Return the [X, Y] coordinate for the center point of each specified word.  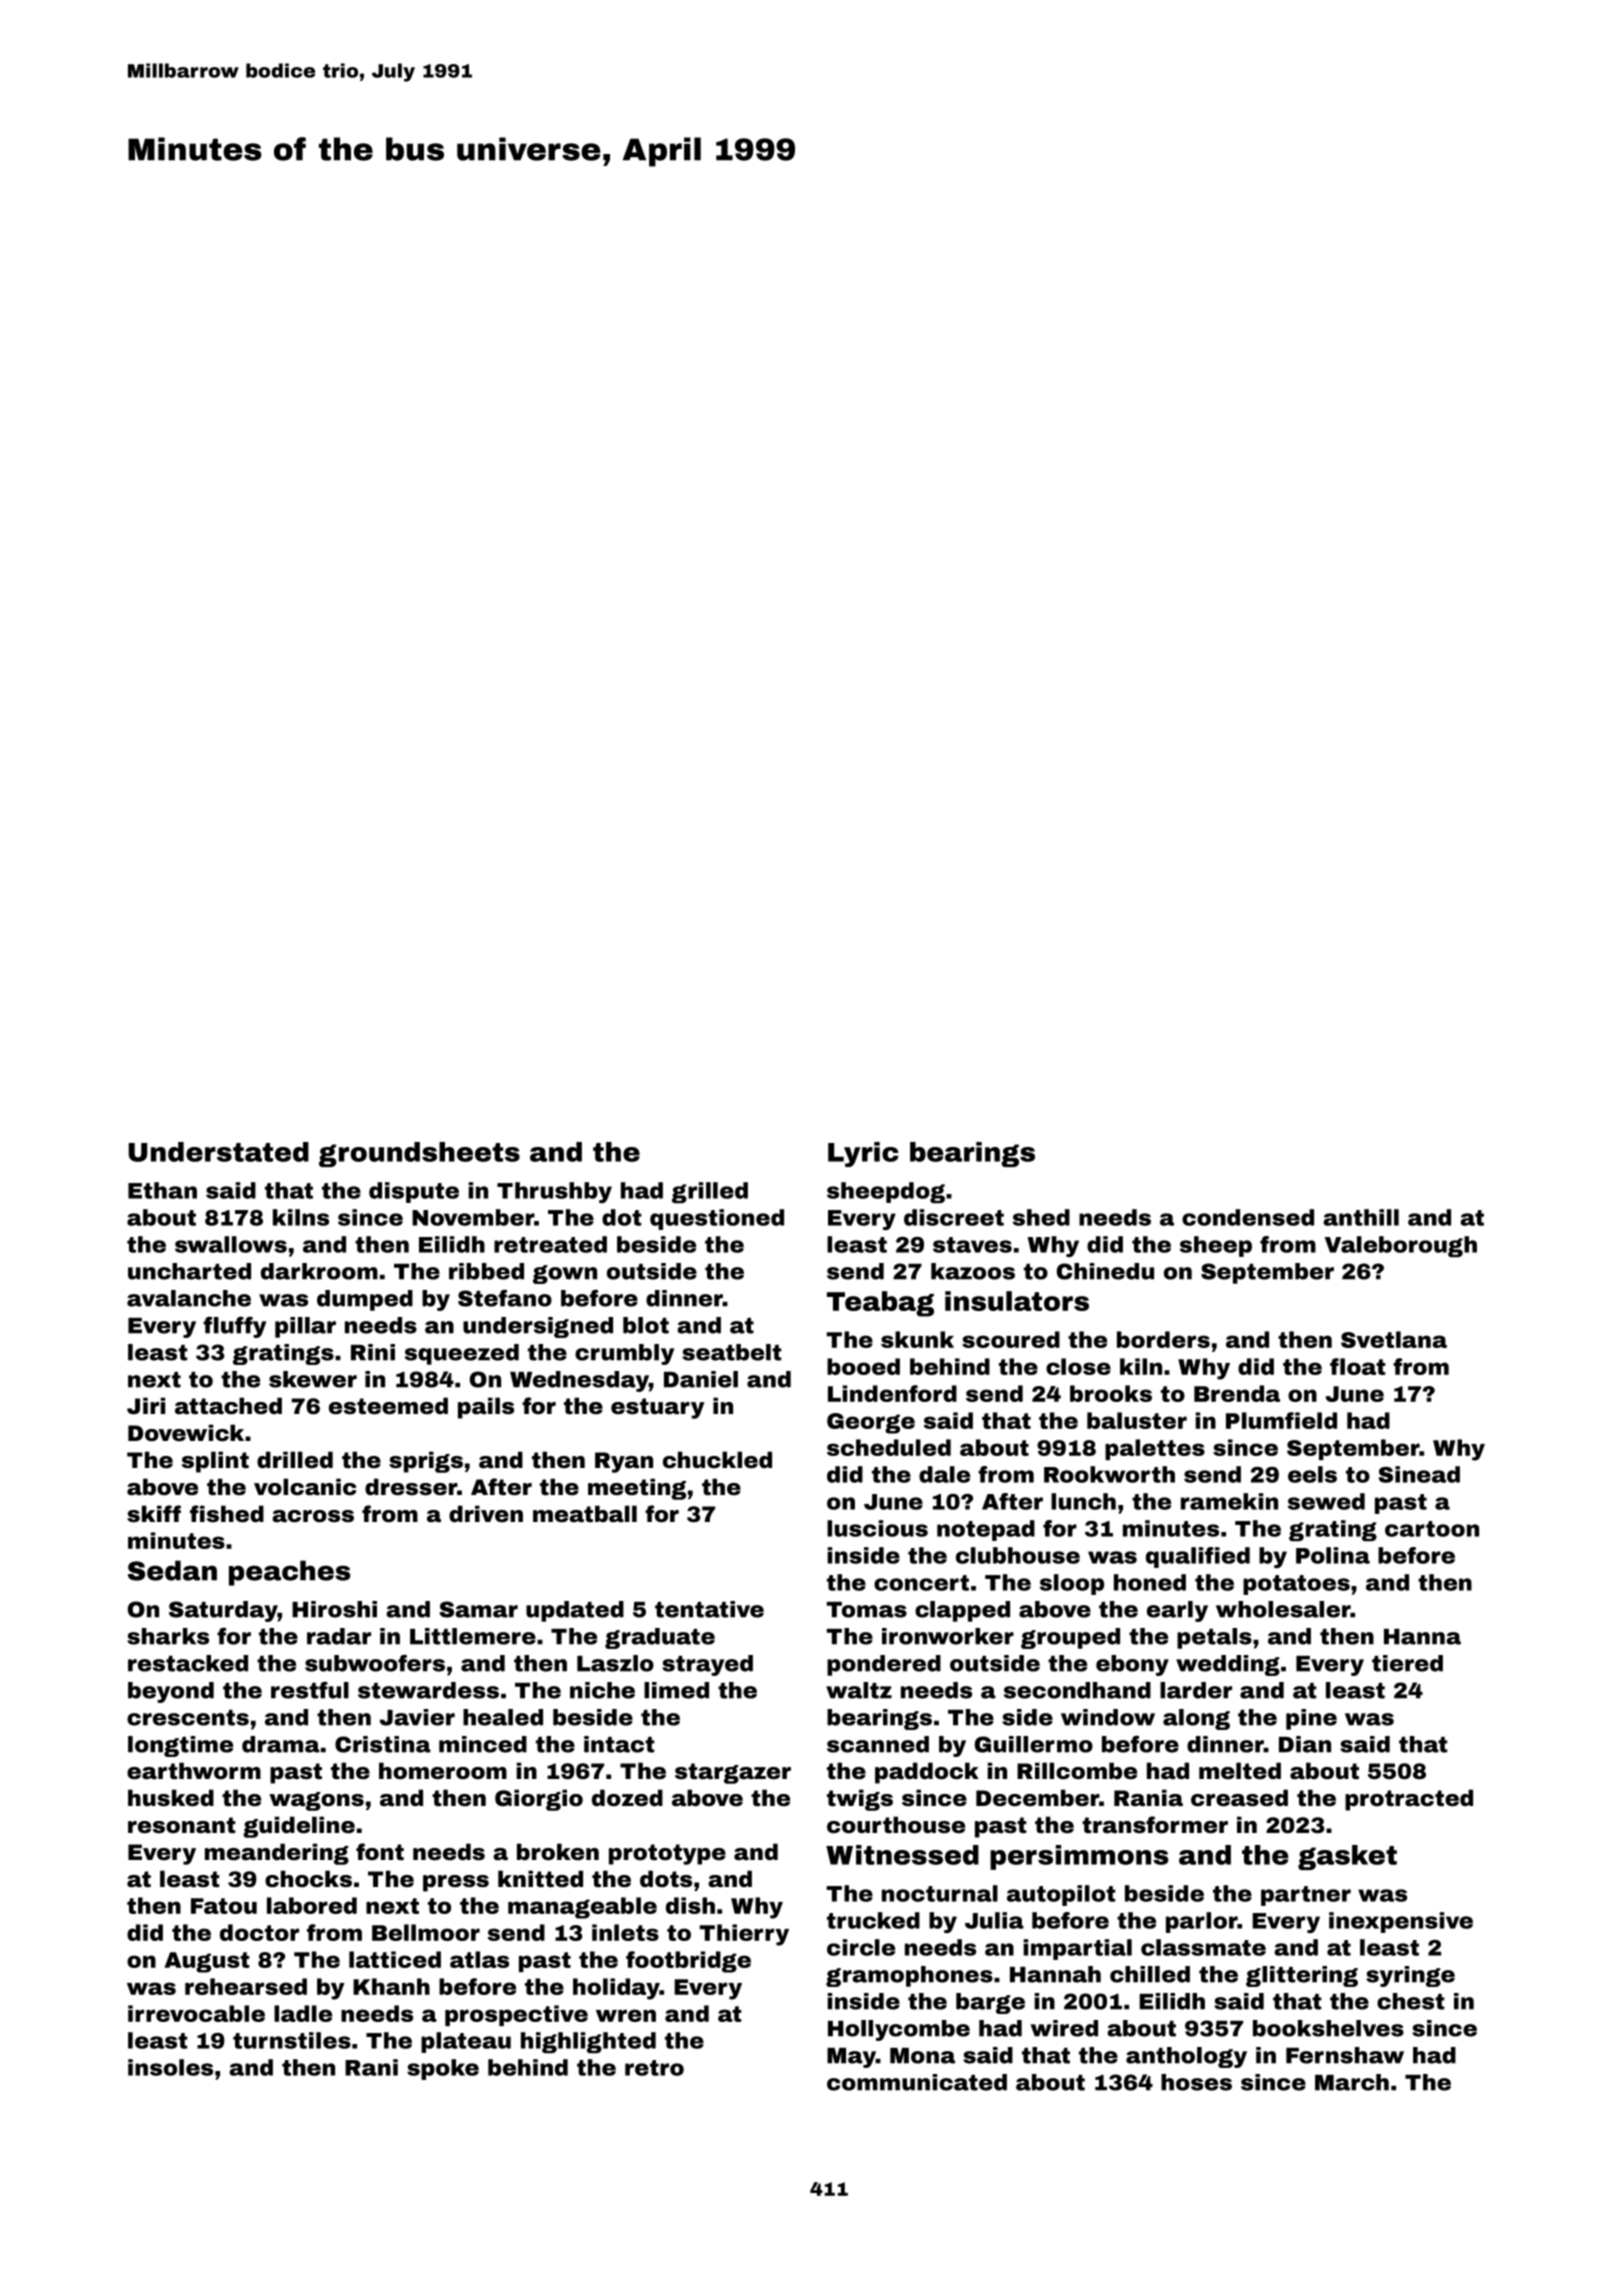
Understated [218, 1152]
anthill [1361, 1217]
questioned [717, 1219]
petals [1214, 1638]
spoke [443, 2069]
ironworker [948, 1636]
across [313, 1516]
